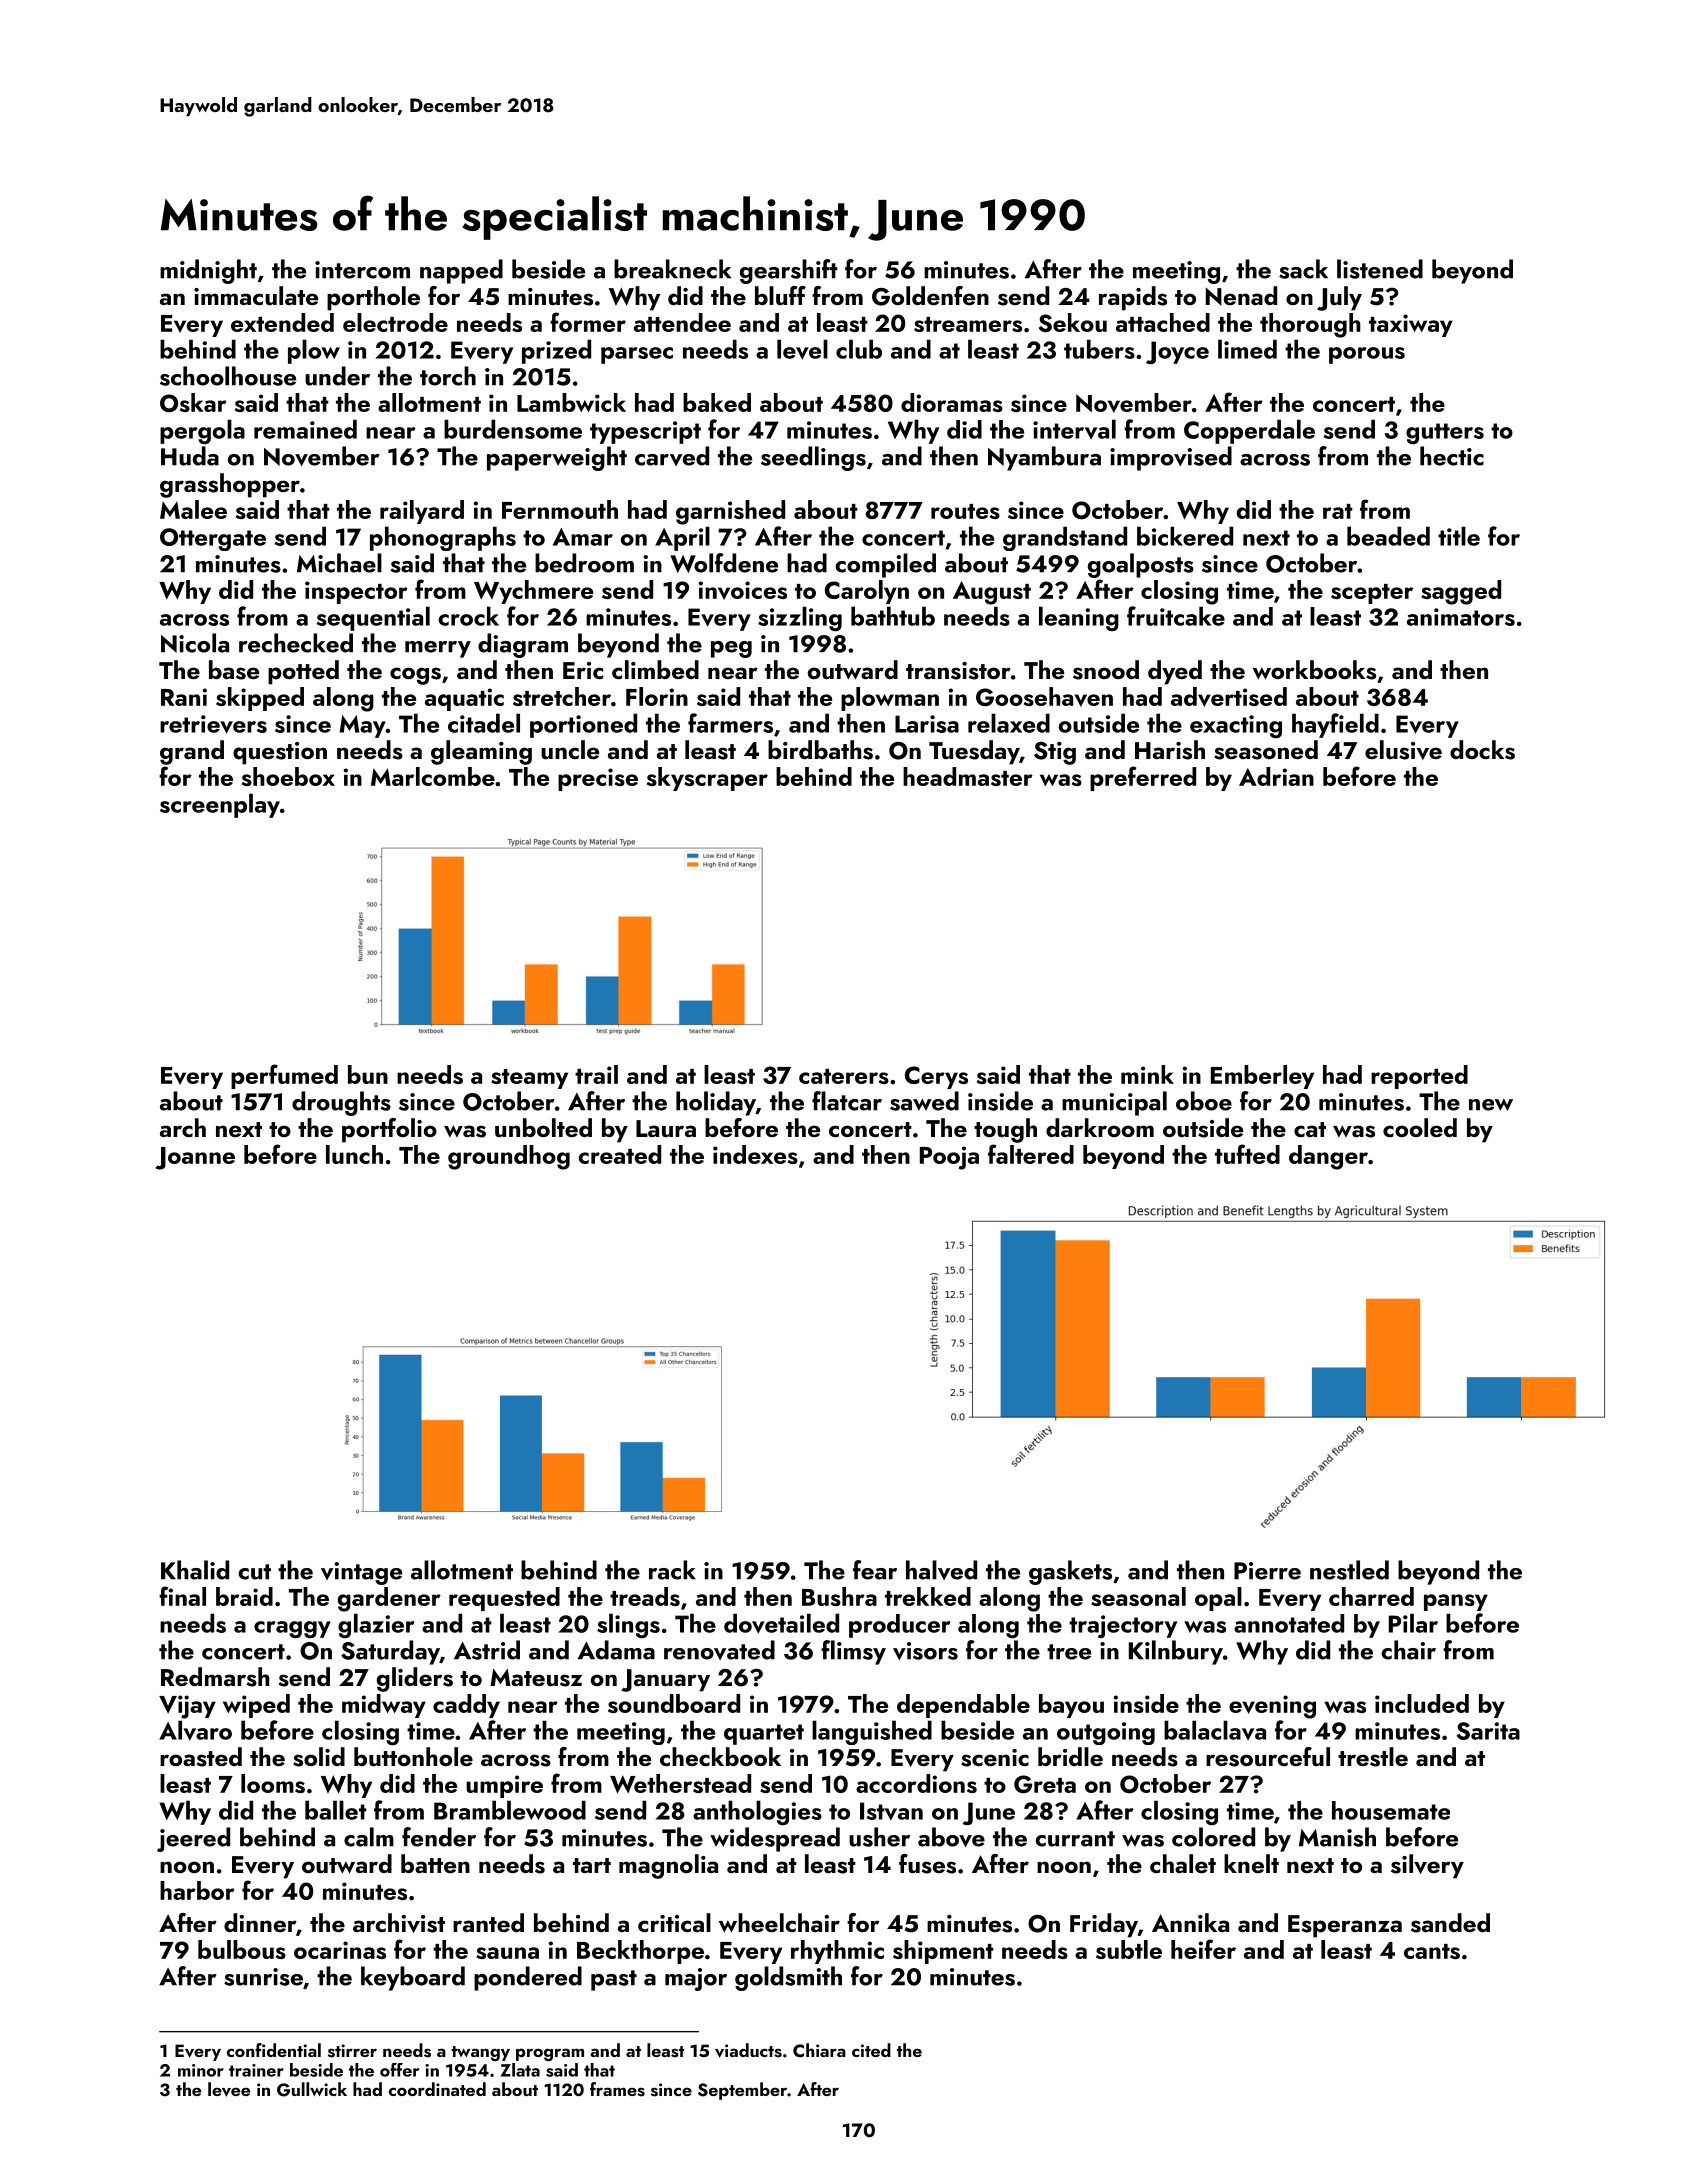 This screenshot has height=2178, width=1683. What do you see at coordinates (1073, 323) in the screenshot?
I see `Sekou` at bounding box center [1073, 323].
